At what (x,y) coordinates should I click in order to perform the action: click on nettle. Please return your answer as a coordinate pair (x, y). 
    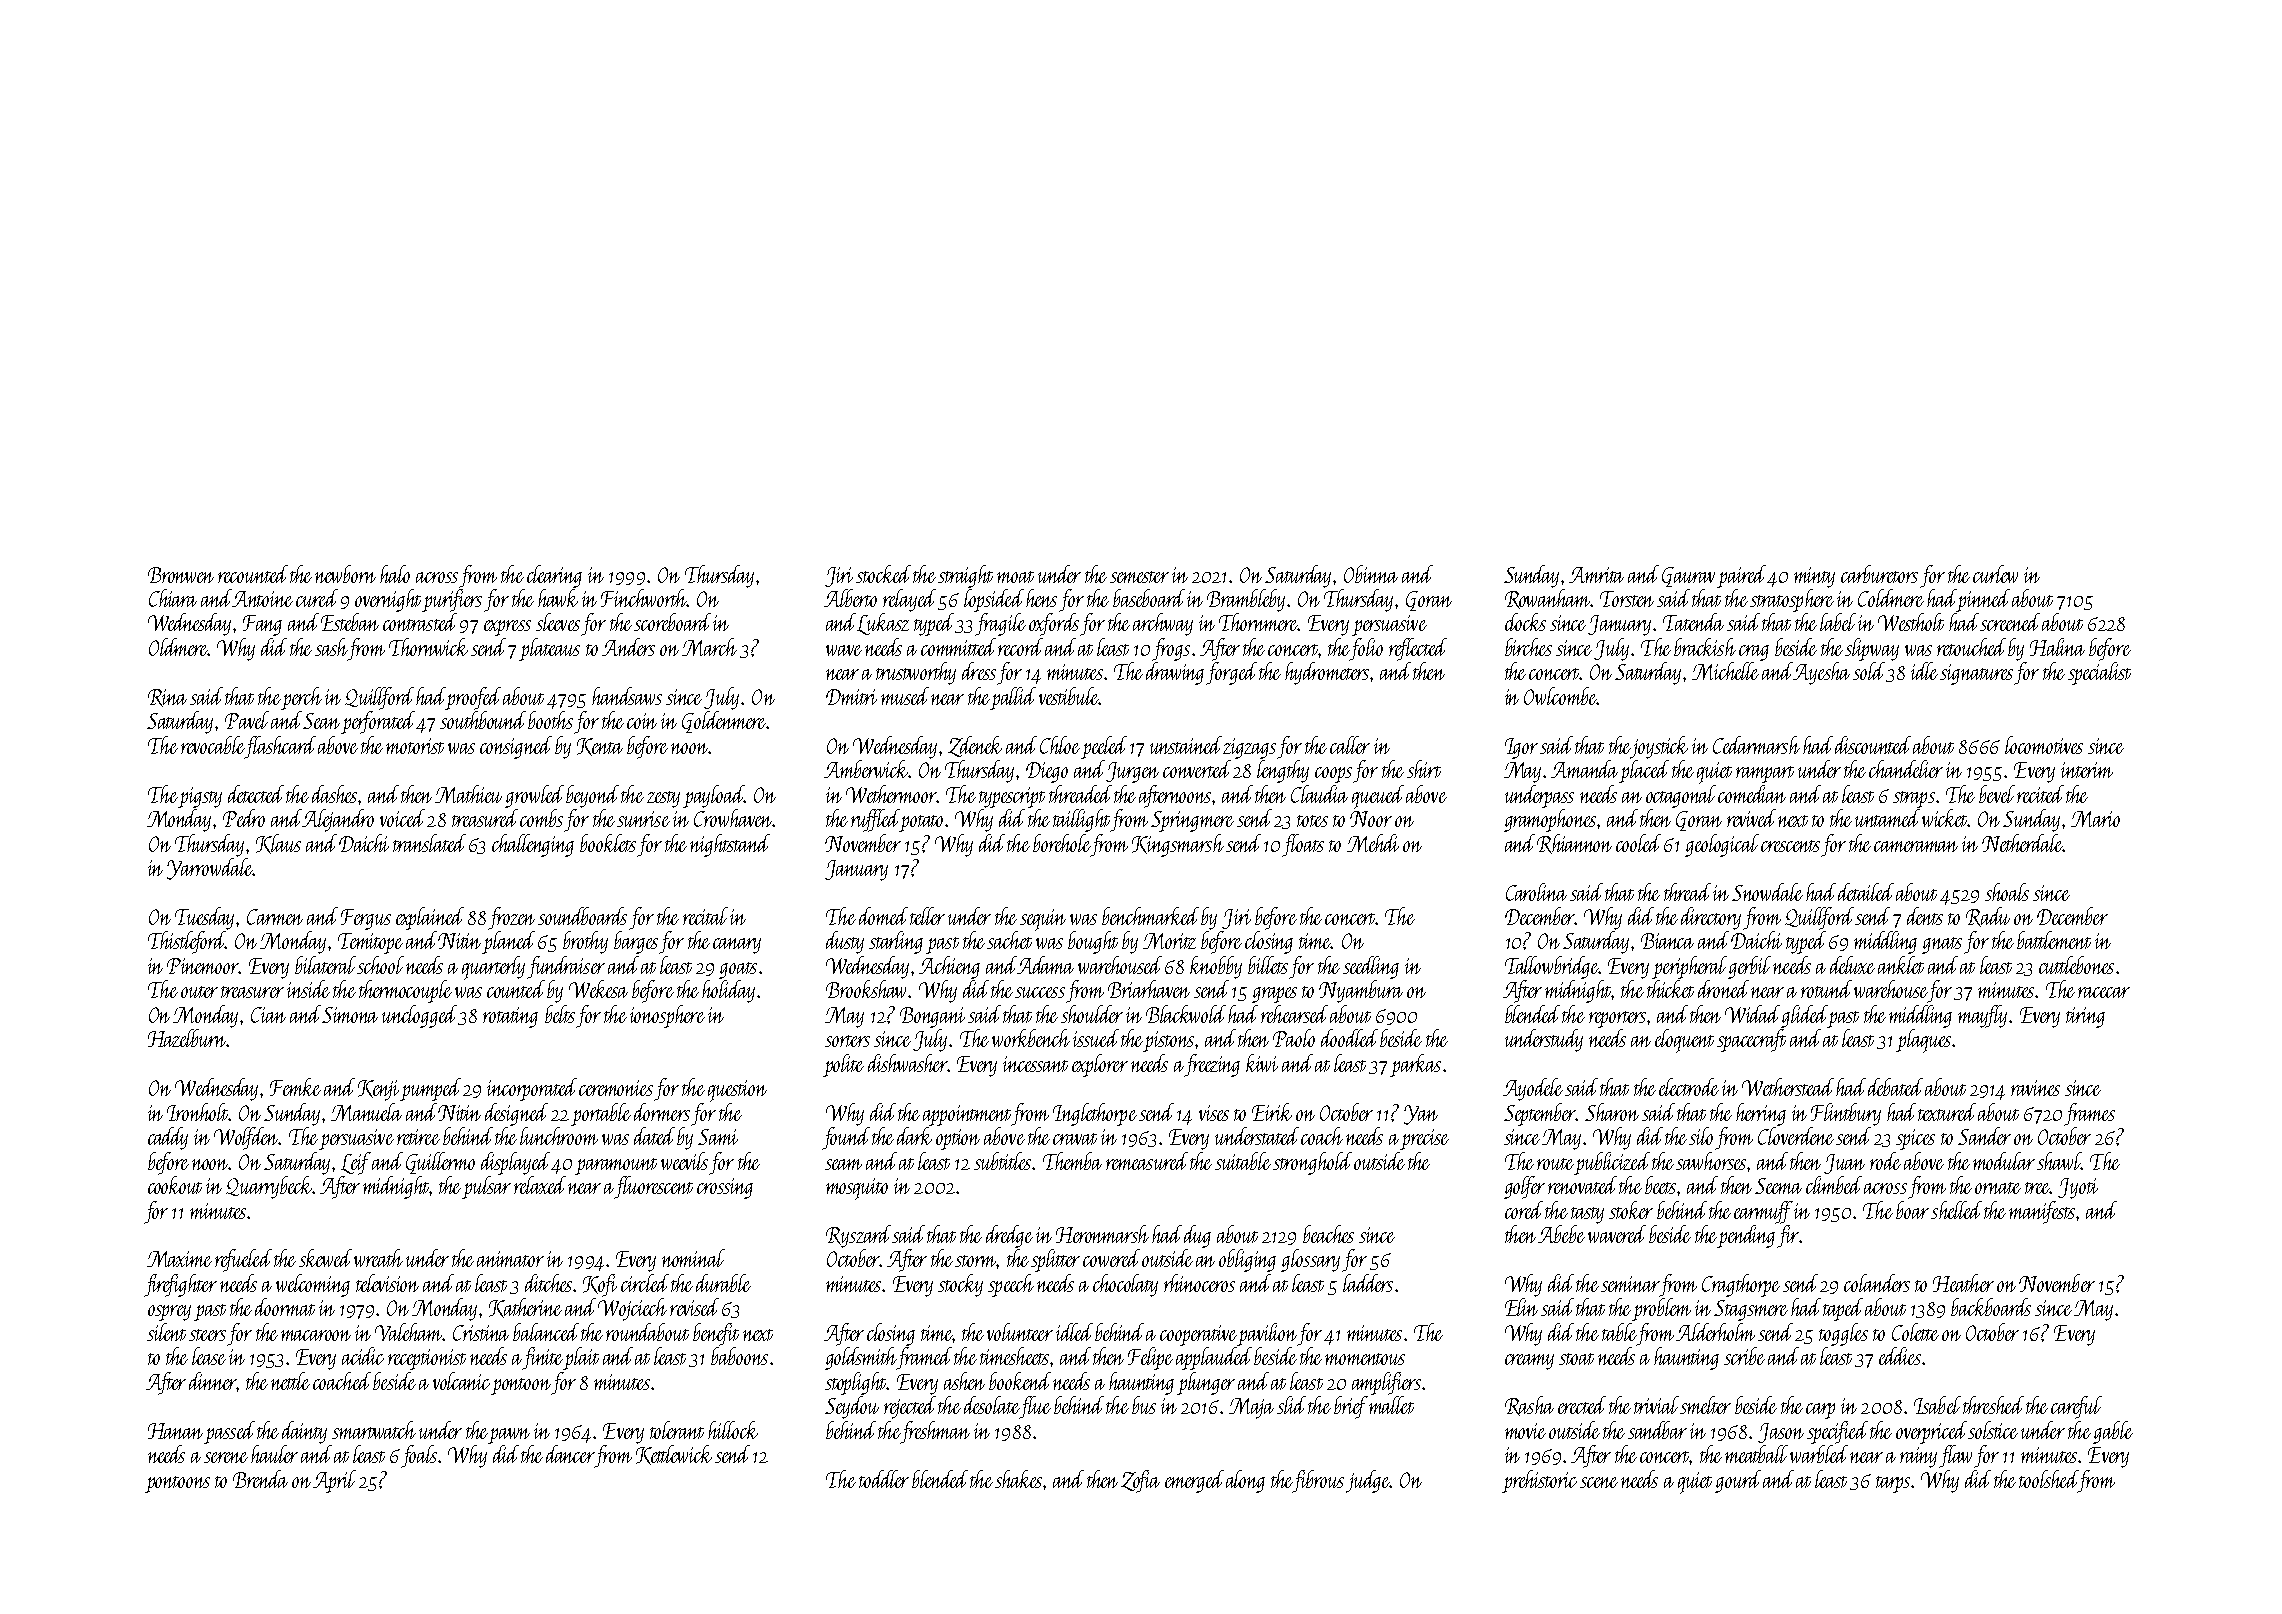
    Looking at the image, I should click on (290, 1381).
